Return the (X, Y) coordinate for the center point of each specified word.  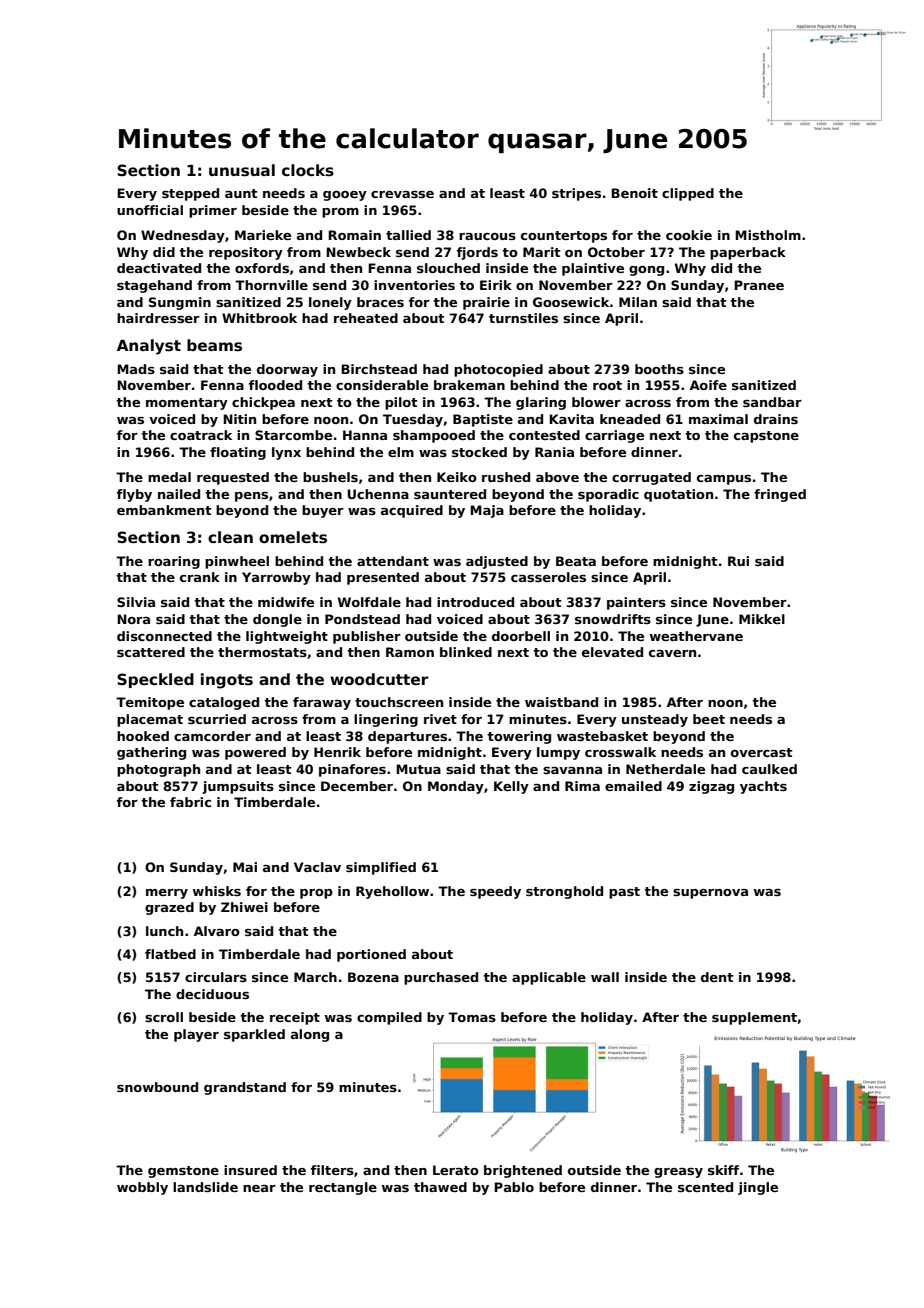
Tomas (472, 1017)
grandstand (245, 1088)
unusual (242, 170)
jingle (758, 1188)
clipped (688, 194)
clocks (308, 170)
